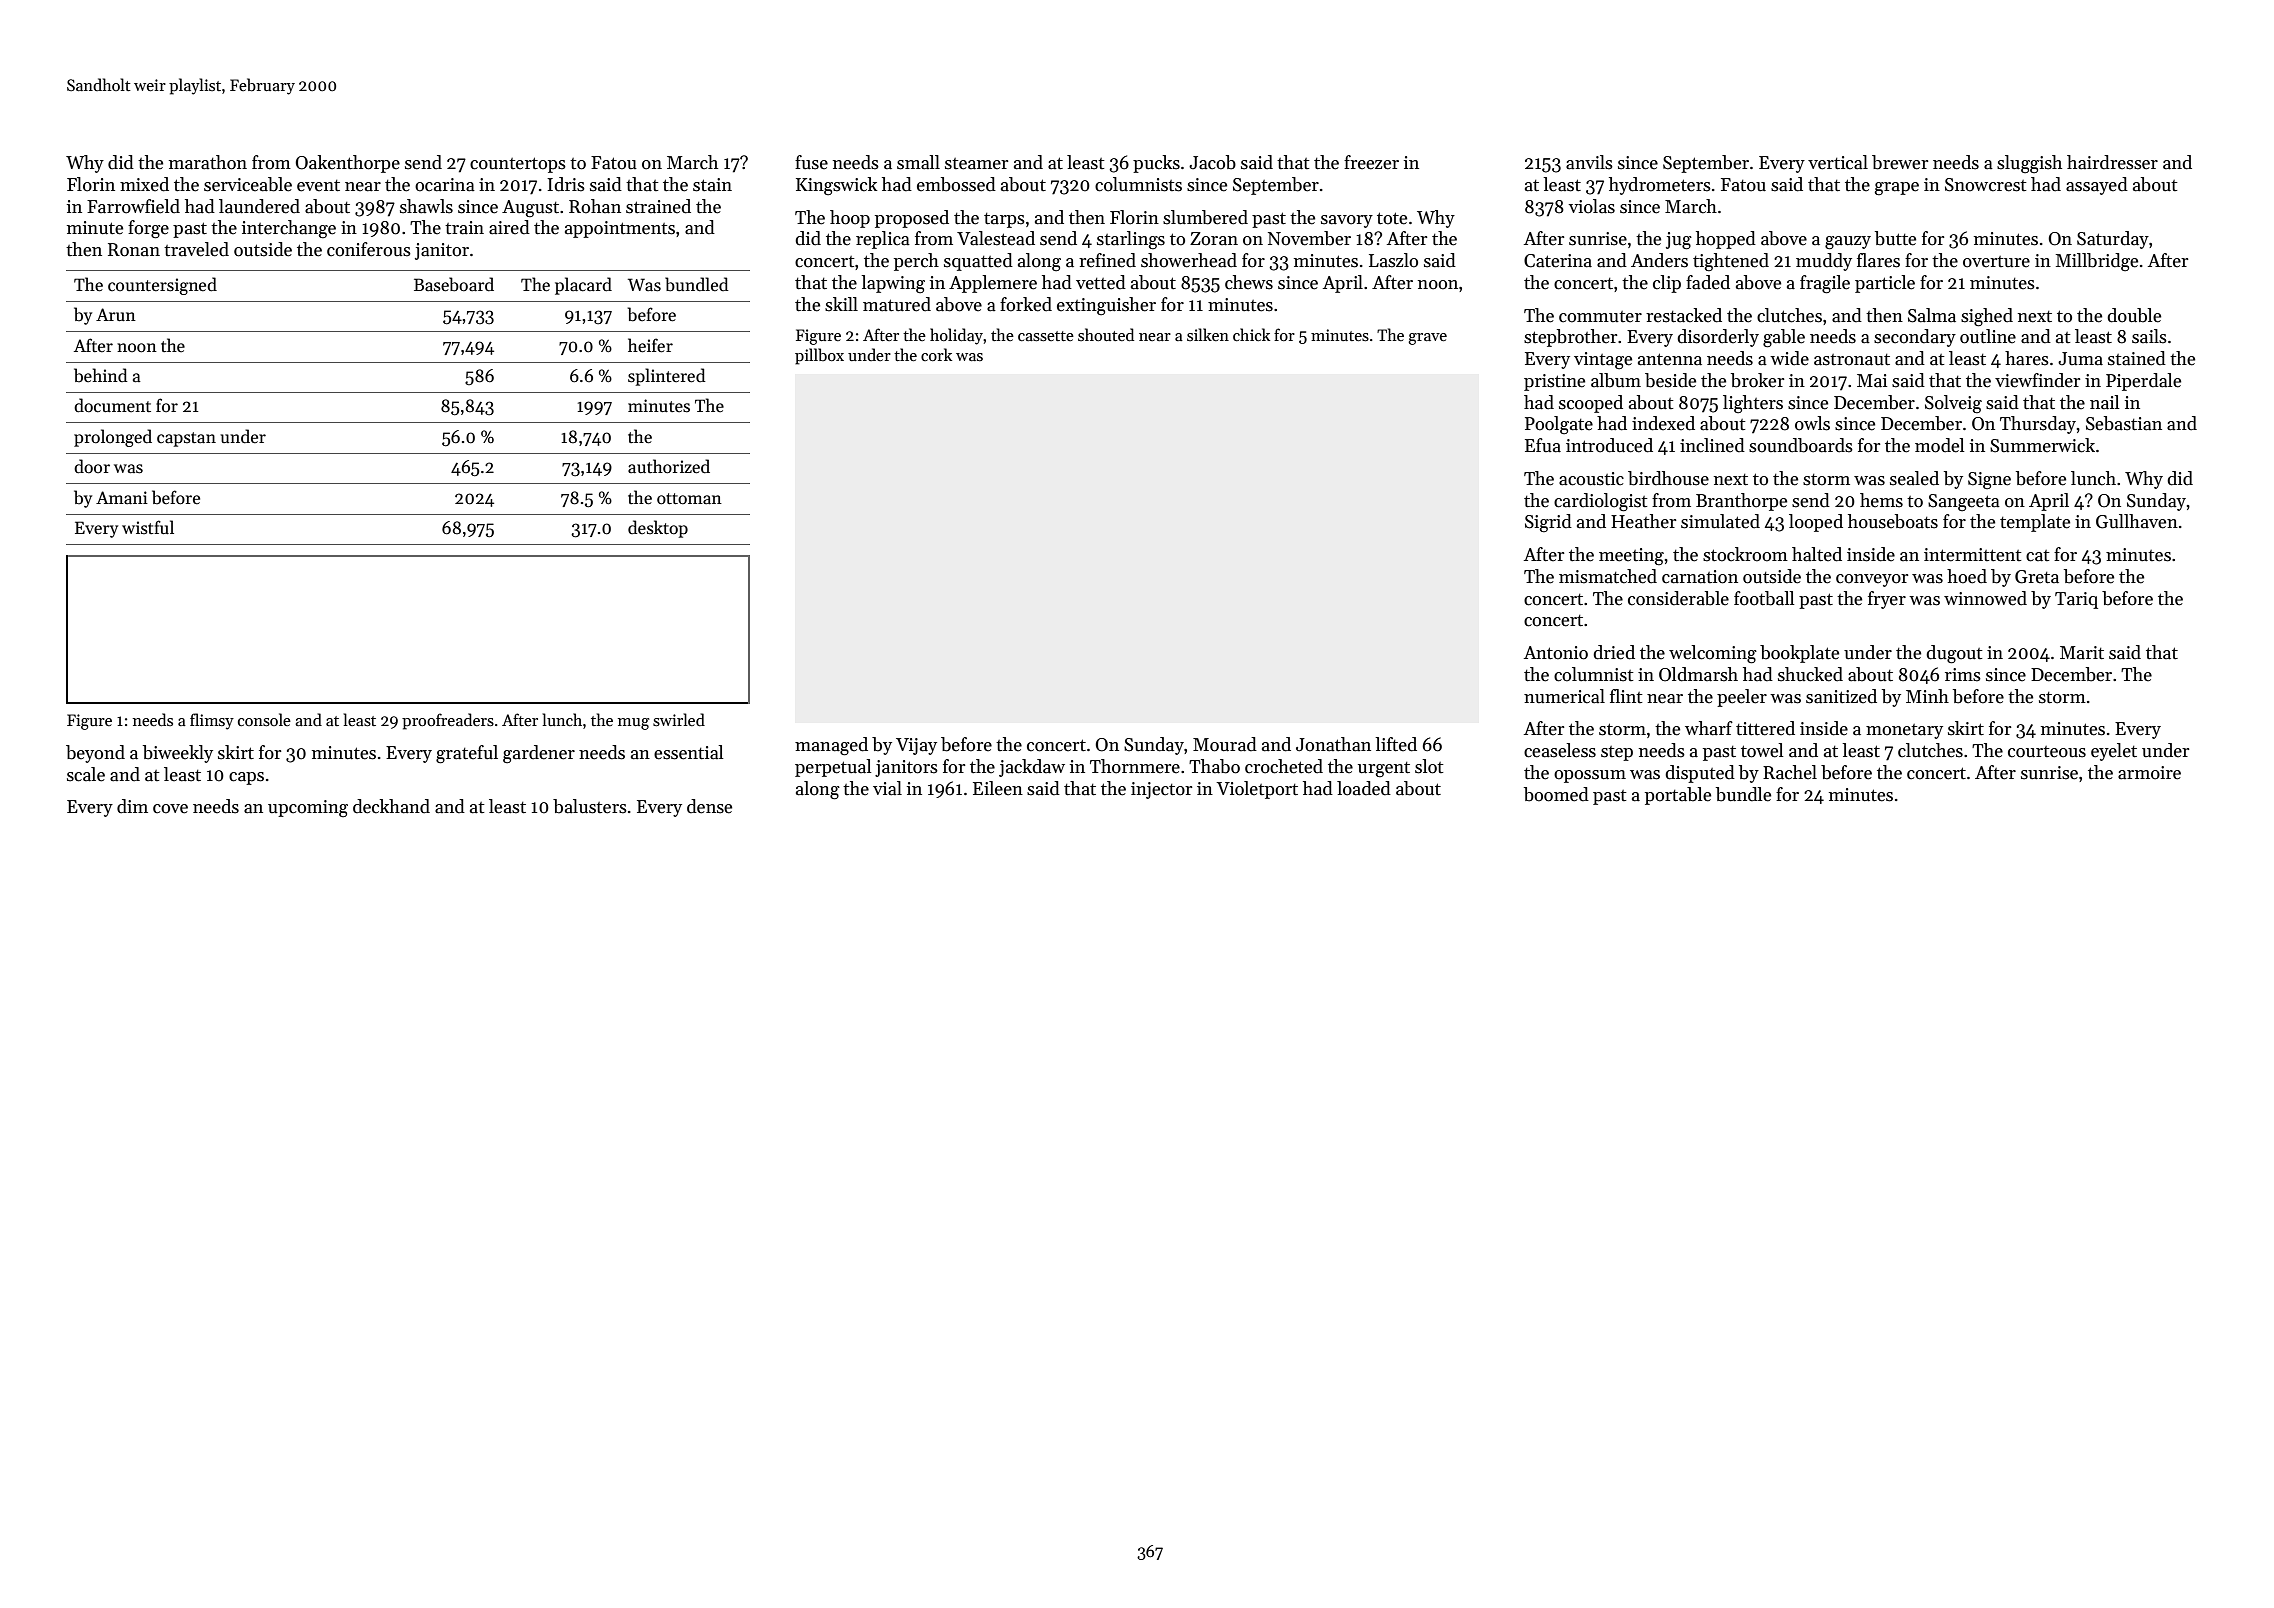 Image resolution: width=2274 pixels, height=1608 pixels. I want to click on small, so click(918, 162).
